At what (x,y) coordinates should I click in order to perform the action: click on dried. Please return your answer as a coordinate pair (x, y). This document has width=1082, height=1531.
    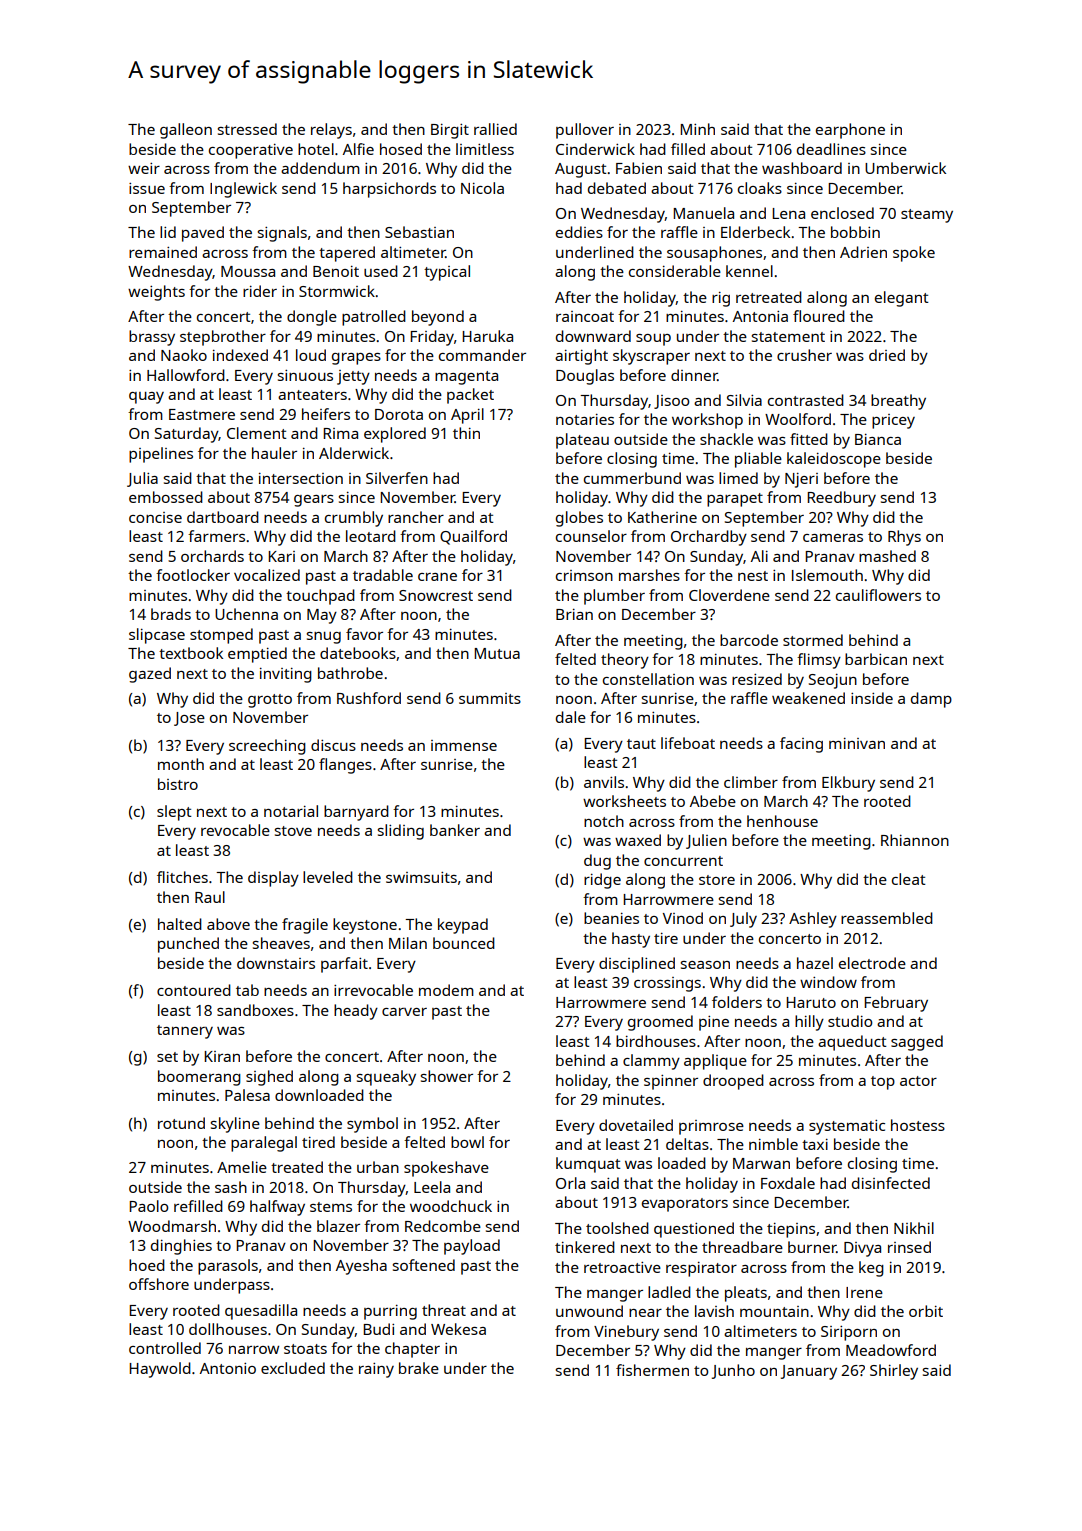
    Looking at the image, I should click on (887, 355).
